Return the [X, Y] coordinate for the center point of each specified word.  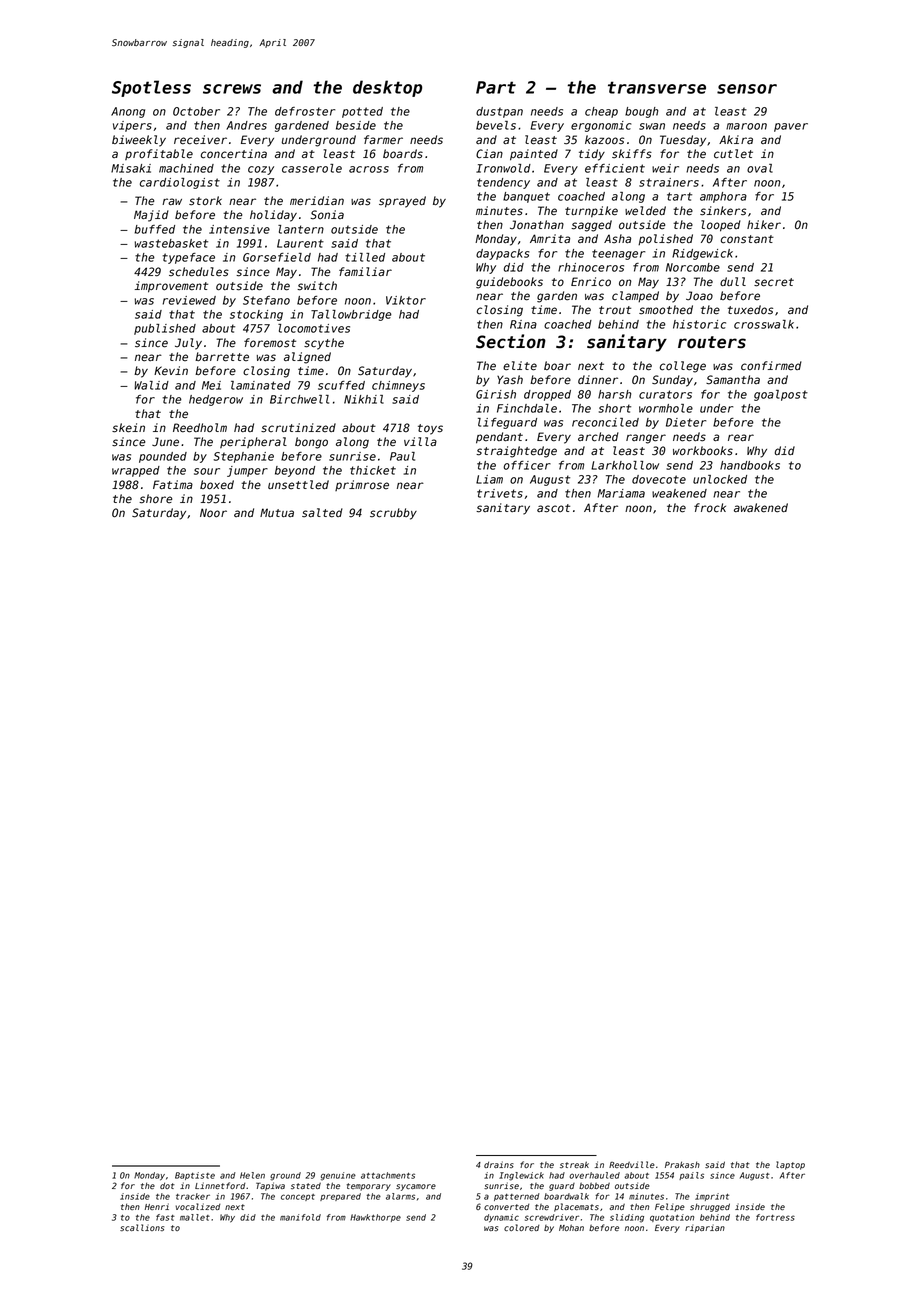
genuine [338, 1176]
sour [207, 471]
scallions [142, 1227]
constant [747, 239]
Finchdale [527, 408]
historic [699, 324]
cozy [261, 170]
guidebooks [509, 283]
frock [710, 508]
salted [322, 513]
